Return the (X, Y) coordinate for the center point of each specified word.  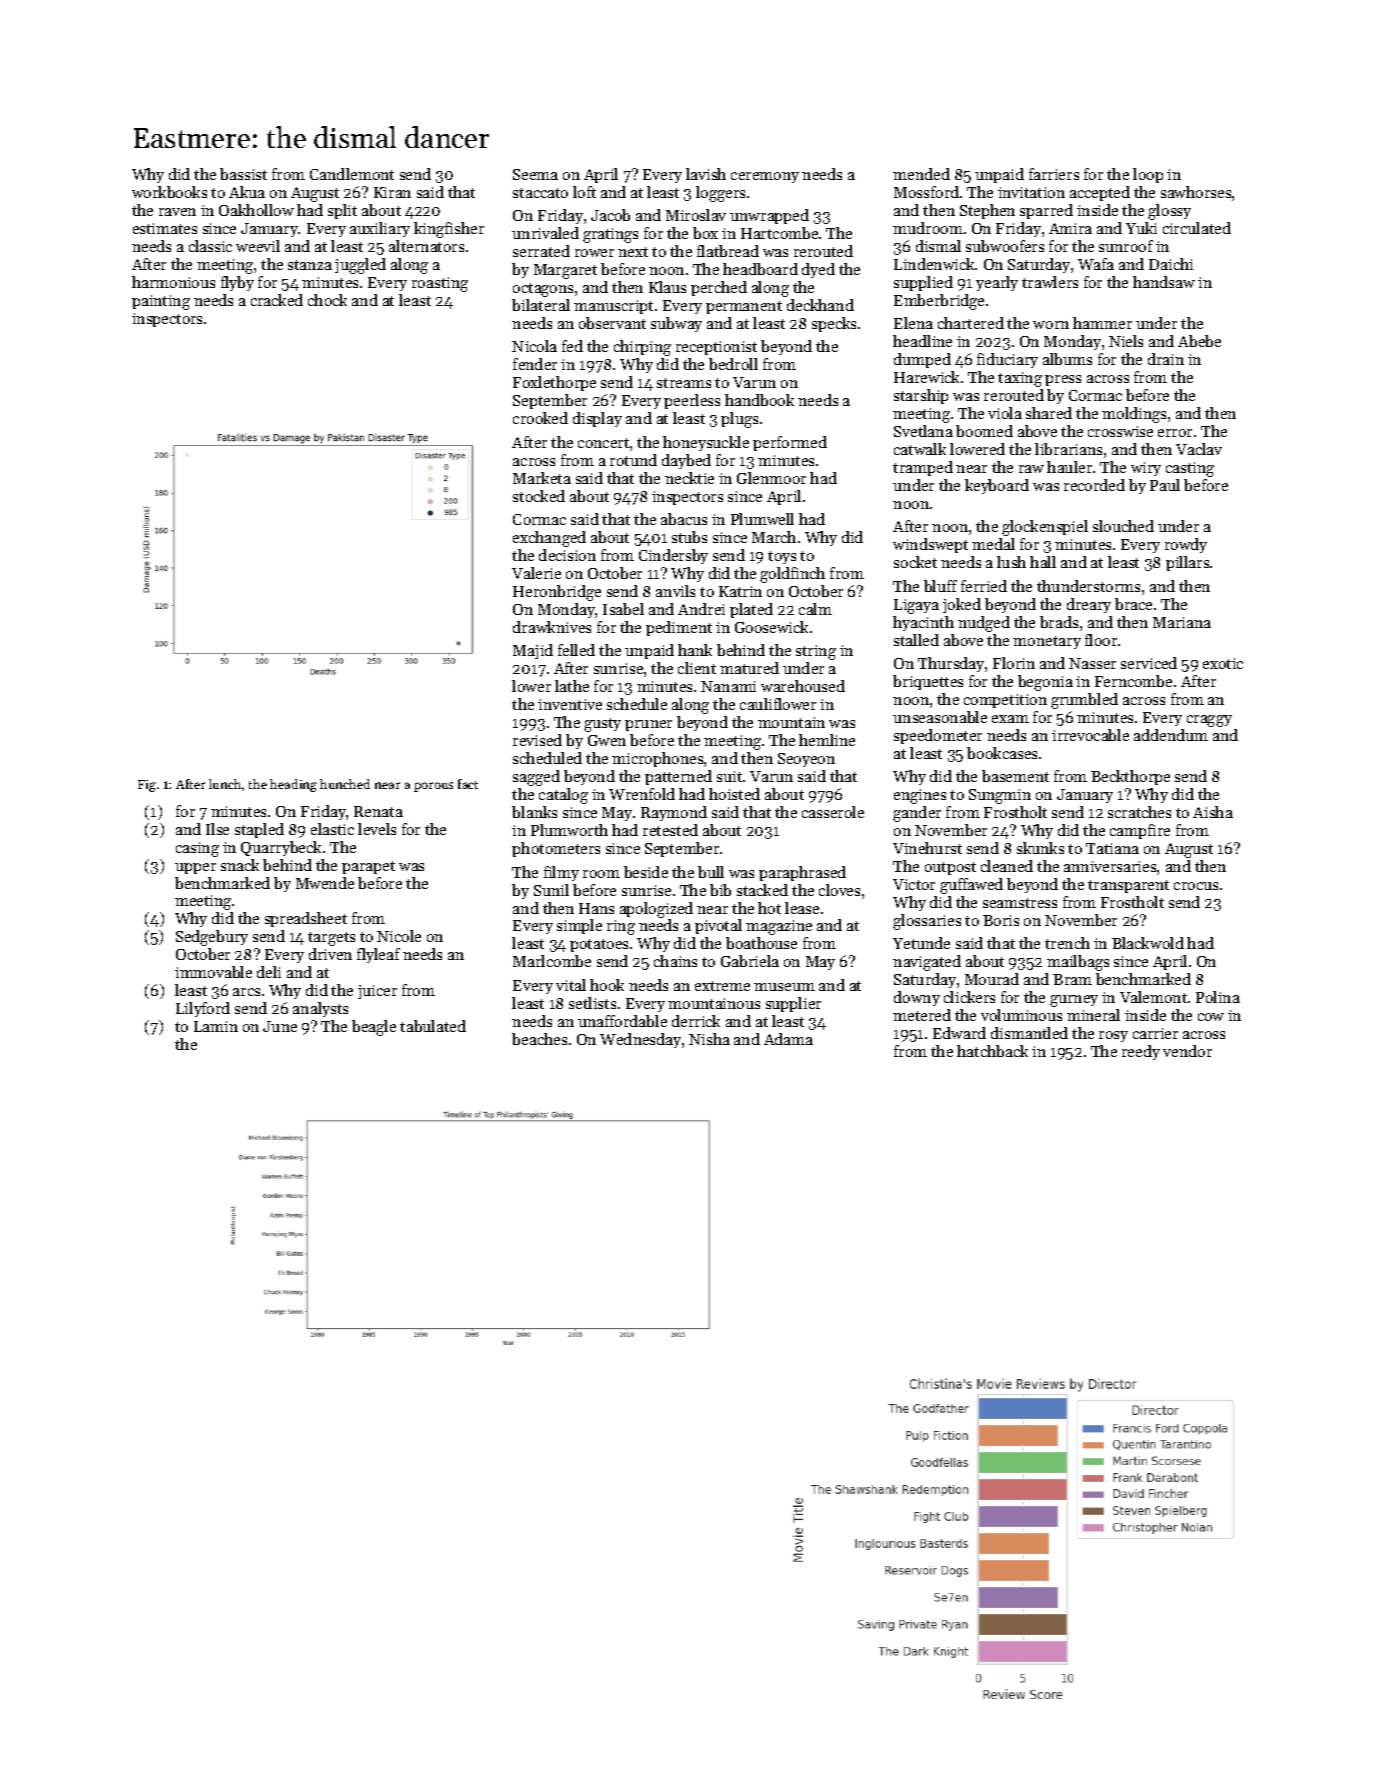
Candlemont (352, 174)
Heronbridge (557, 593)
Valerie (536, 573)
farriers (1054, 174)
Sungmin (1000, 796)
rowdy (1186, 545)
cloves (839, 890)
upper (195, 868)
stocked (539, 496)
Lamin (216, 1026)
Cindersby (673, 556)
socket (915, 562)
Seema (535, 174)
